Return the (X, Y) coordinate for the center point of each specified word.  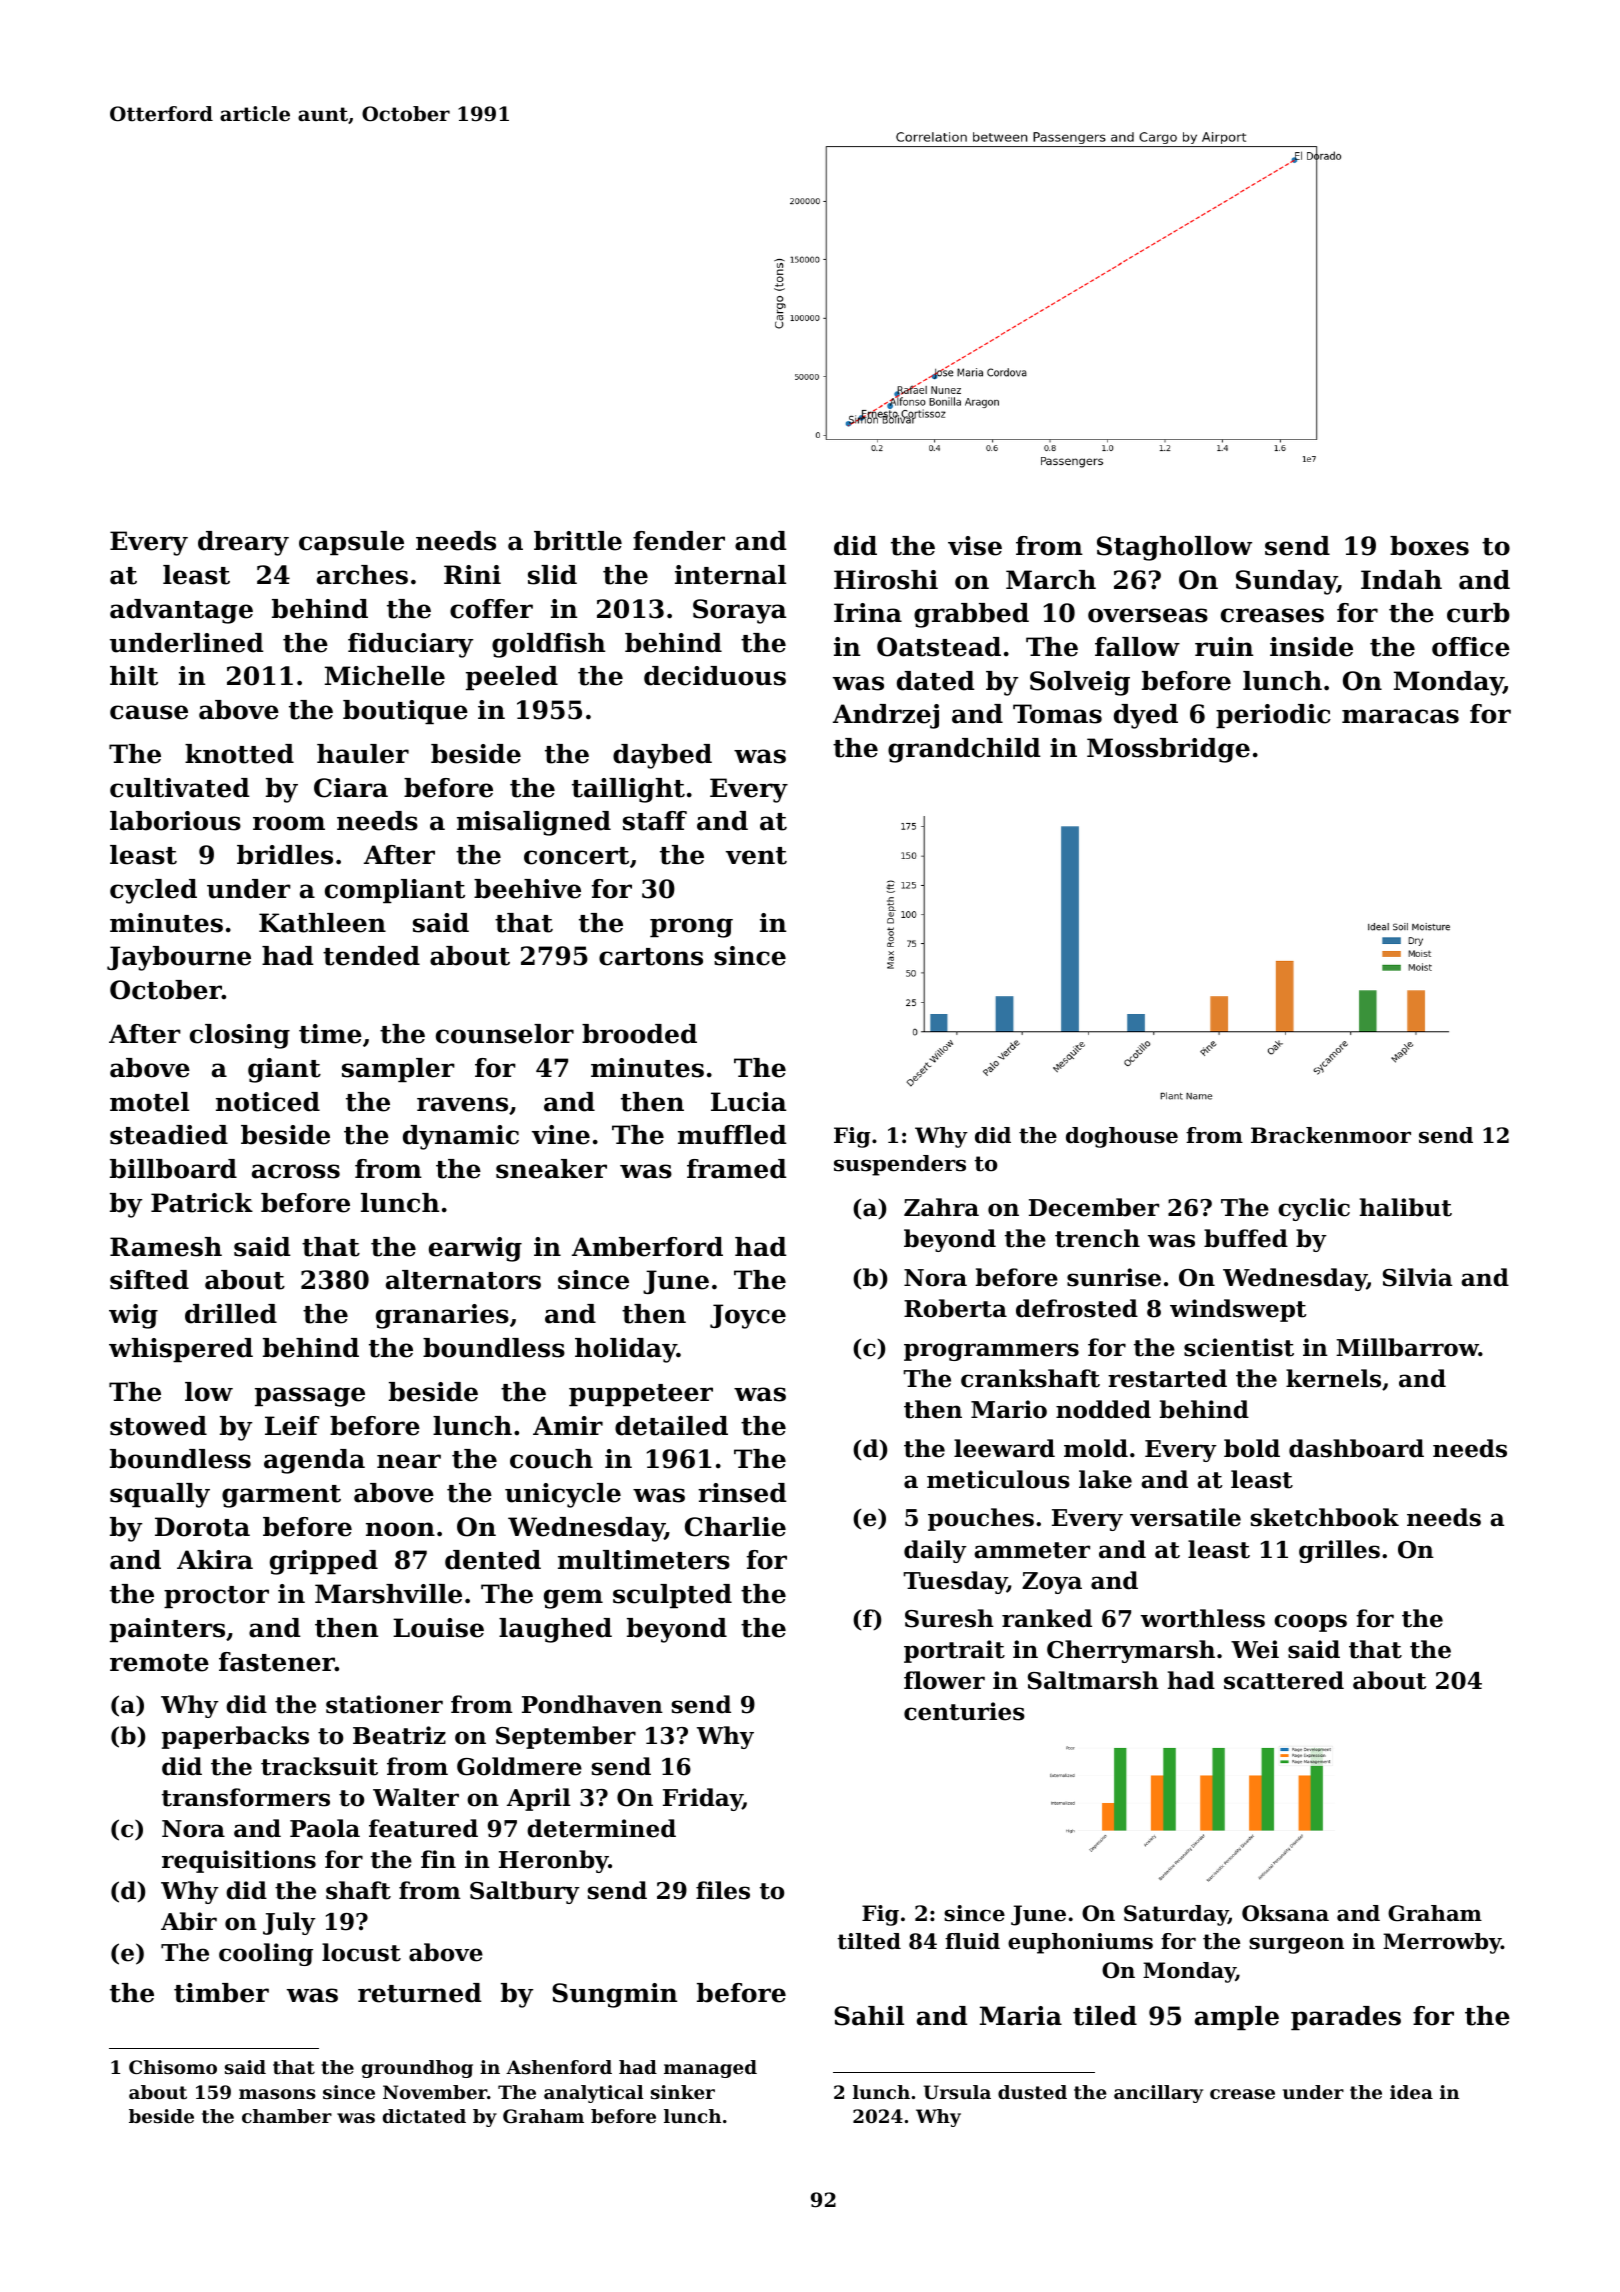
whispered (181, 1350)
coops (1310, 1623)
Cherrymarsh (1131, 1651)
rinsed (742, 1493)
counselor (505, 1034)
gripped (324, 1562)
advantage (181, 611)
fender (679, 541)
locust (361, 1952)
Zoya (1052, 1583)
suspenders (900, 1165)
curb (1478, 613)
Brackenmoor (1331, 1135)
